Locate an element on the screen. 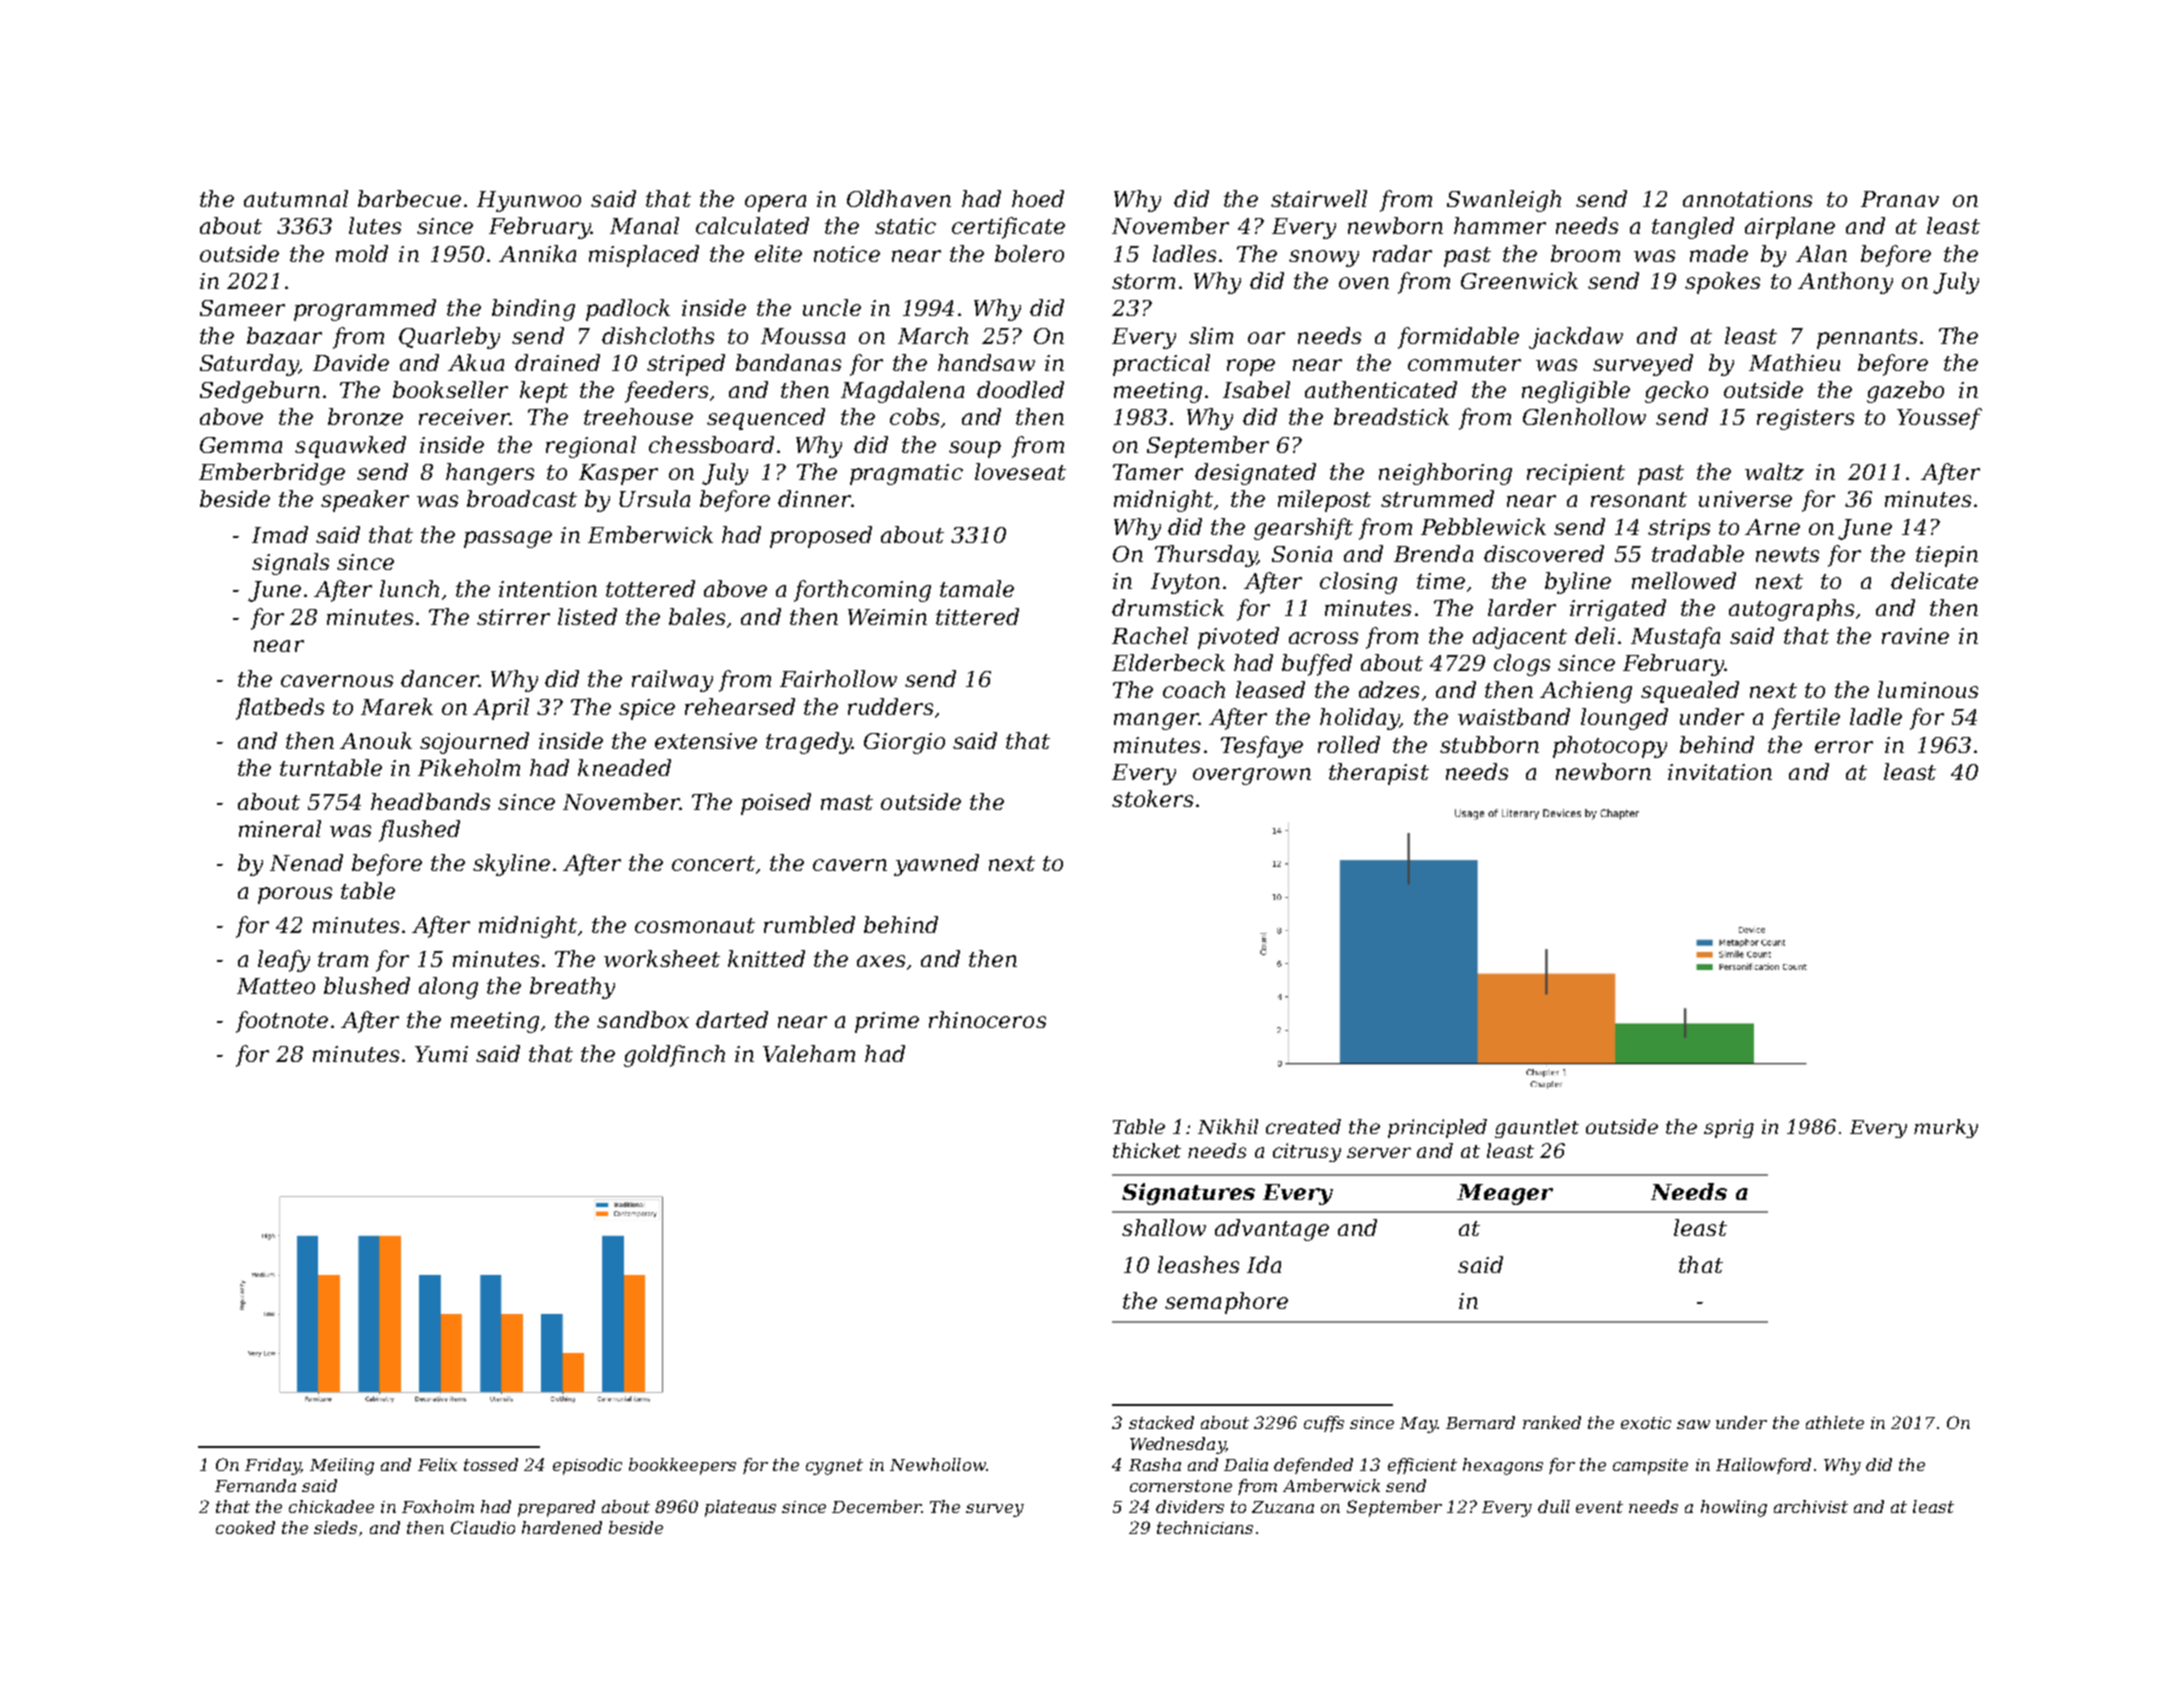 This screenshot has height=1683, width=2178. Oldhaven is located at coordinates (899, 198).
